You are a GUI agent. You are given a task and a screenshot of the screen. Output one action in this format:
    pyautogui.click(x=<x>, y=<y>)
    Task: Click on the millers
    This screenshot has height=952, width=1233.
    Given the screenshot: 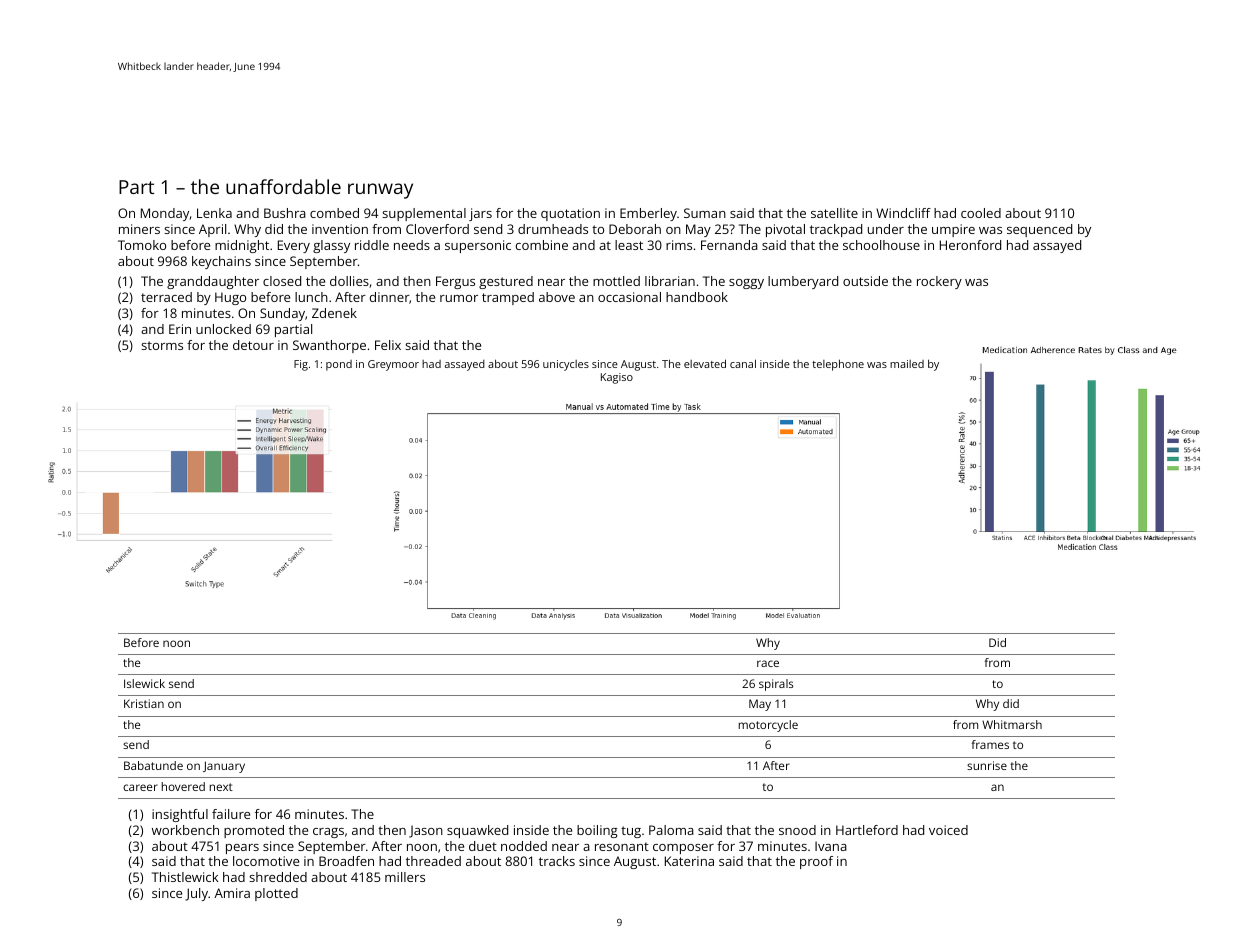 What is the action you would take?
    pyautogui.click(x=405, y=877)
